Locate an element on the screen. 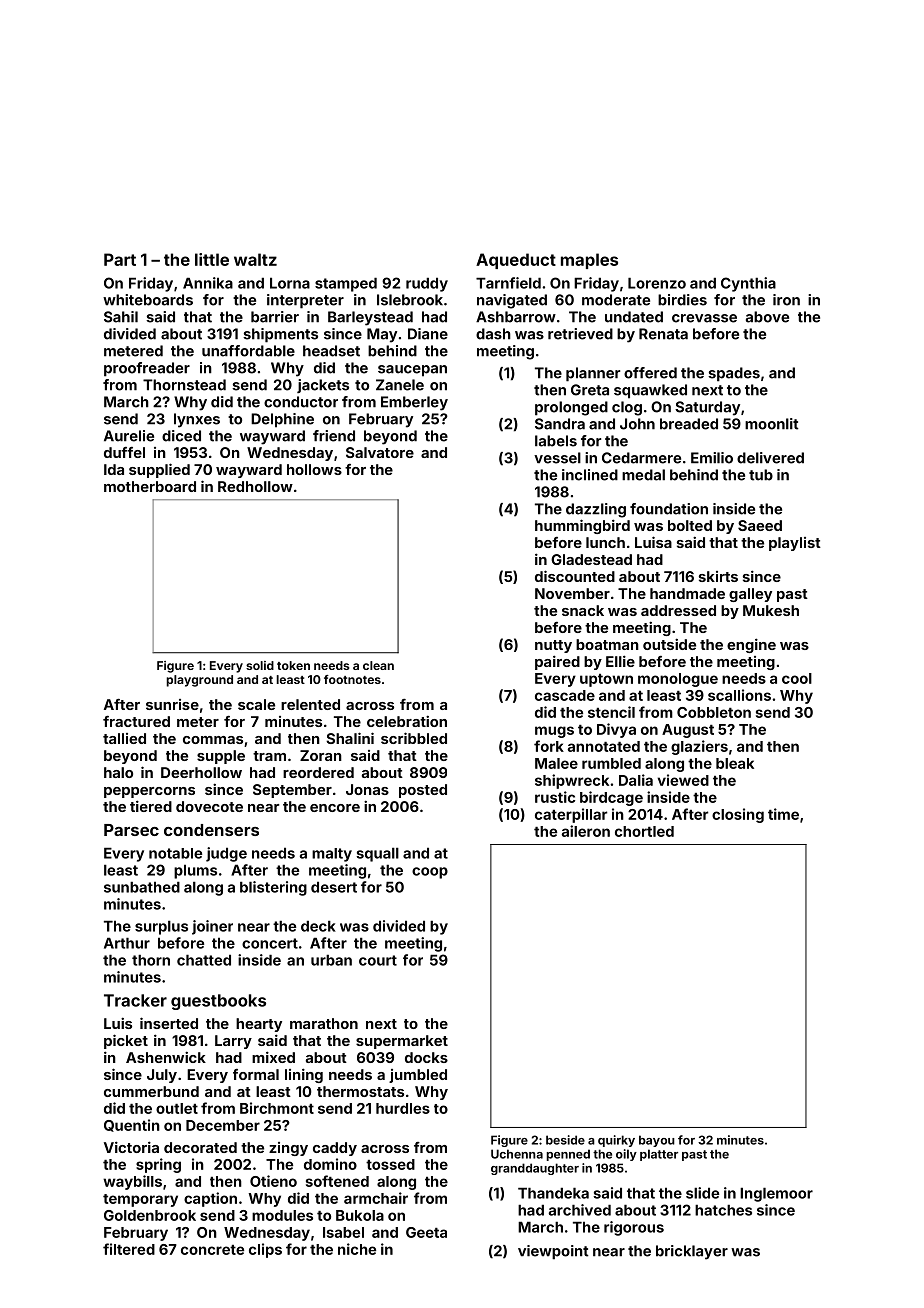 This screenshot has width=924, height=1308. supple is located at coordinates (221, 757).
